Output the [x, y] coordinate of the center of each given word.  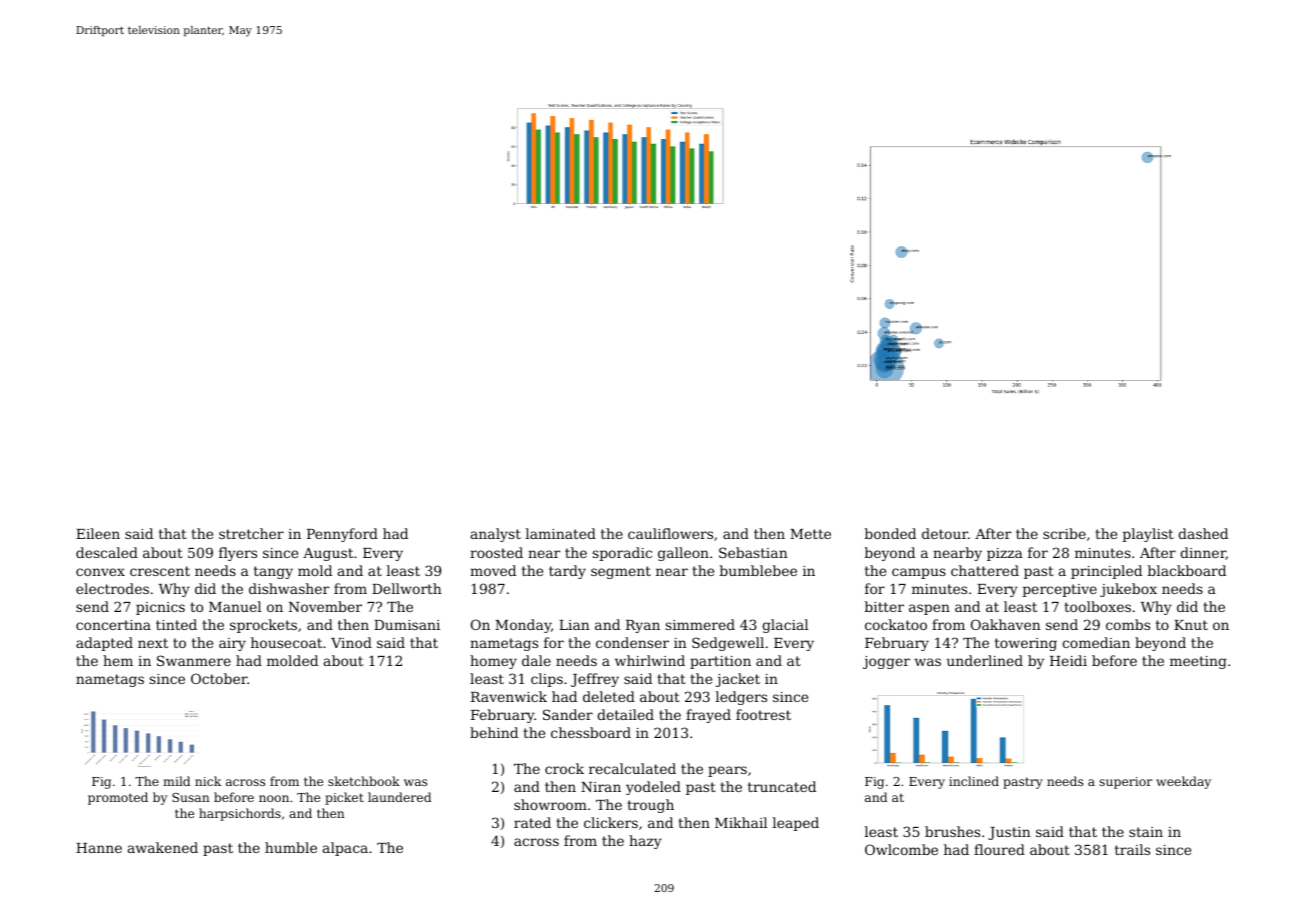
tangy [273, 572]
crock [564, 768]
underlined [985, 660]
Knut [1191, 625]
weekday [1183, 782]
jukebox [1128, 590]
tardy [567, 572]
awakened [163, 847]
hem [118, 660]
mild [176, 781]
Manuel [235, 606]
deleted [609, 696]
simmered [700, 624]
